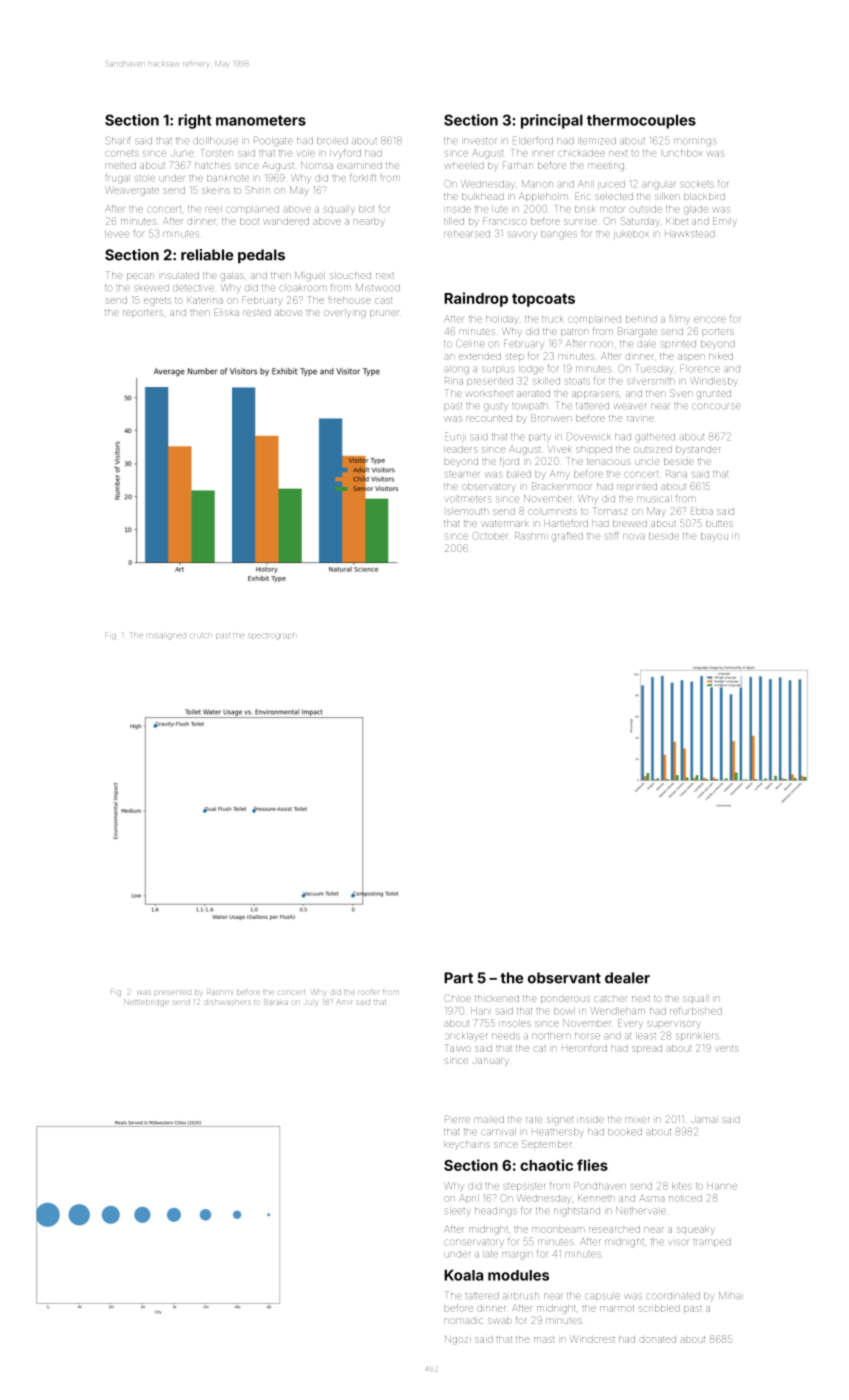  Describe the element at coordinates (552, 121) in the screenshot. I see `principal` at that location.
